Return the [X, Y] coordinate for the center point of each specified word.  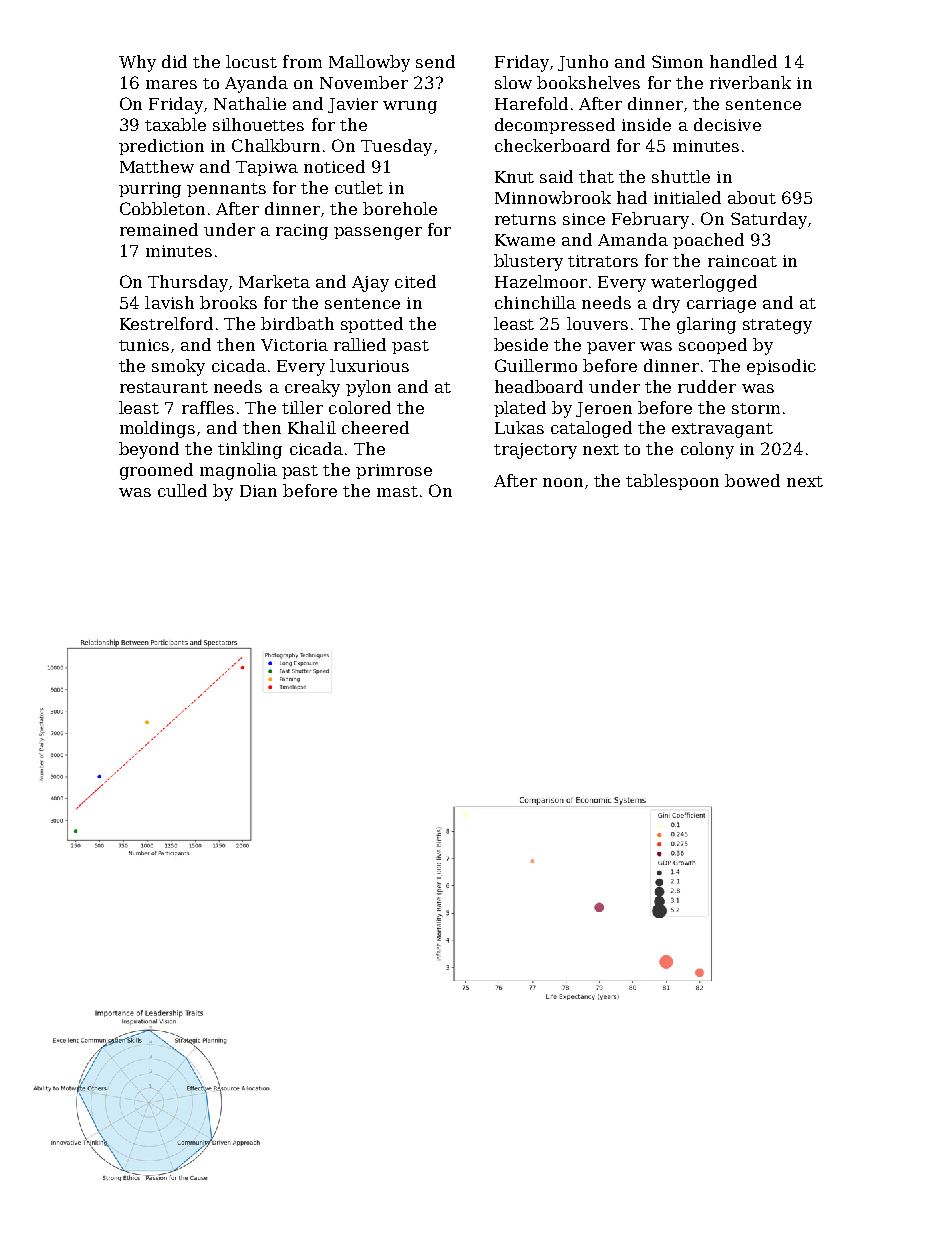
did [174, 61]
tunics [144, 345]
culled [182, 490]
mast [397, 491]
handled [743, 61]
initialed [687, 197]
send [435, 61]
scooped [713, 346]
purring [150, 190]
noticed [334, 166]
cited [415, 281]
